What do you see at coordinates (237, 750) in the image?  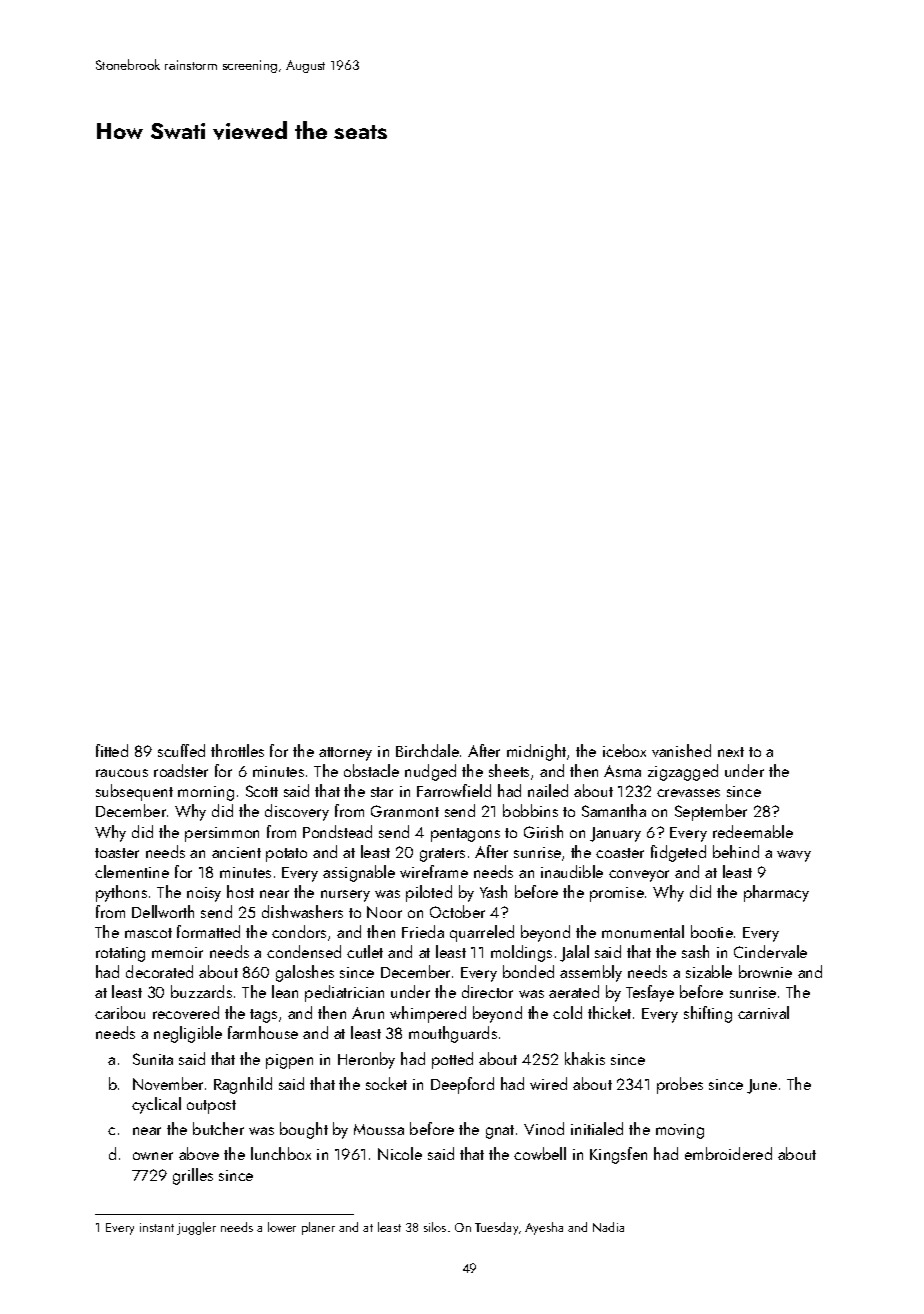 I see `throttles` at bounding box center [237, 750].
